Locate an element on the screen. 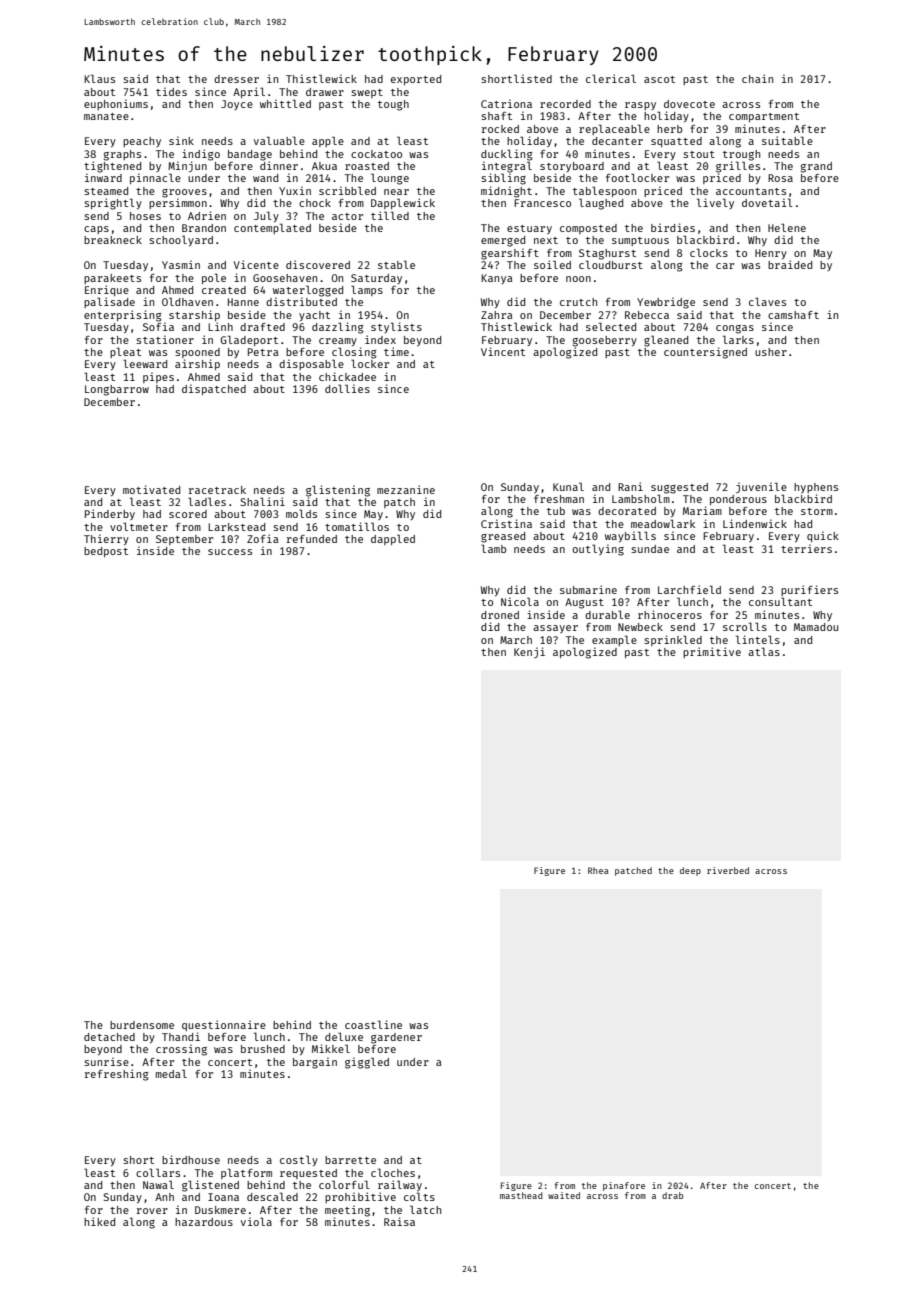  Helene is located at coordinates (787, 227).
